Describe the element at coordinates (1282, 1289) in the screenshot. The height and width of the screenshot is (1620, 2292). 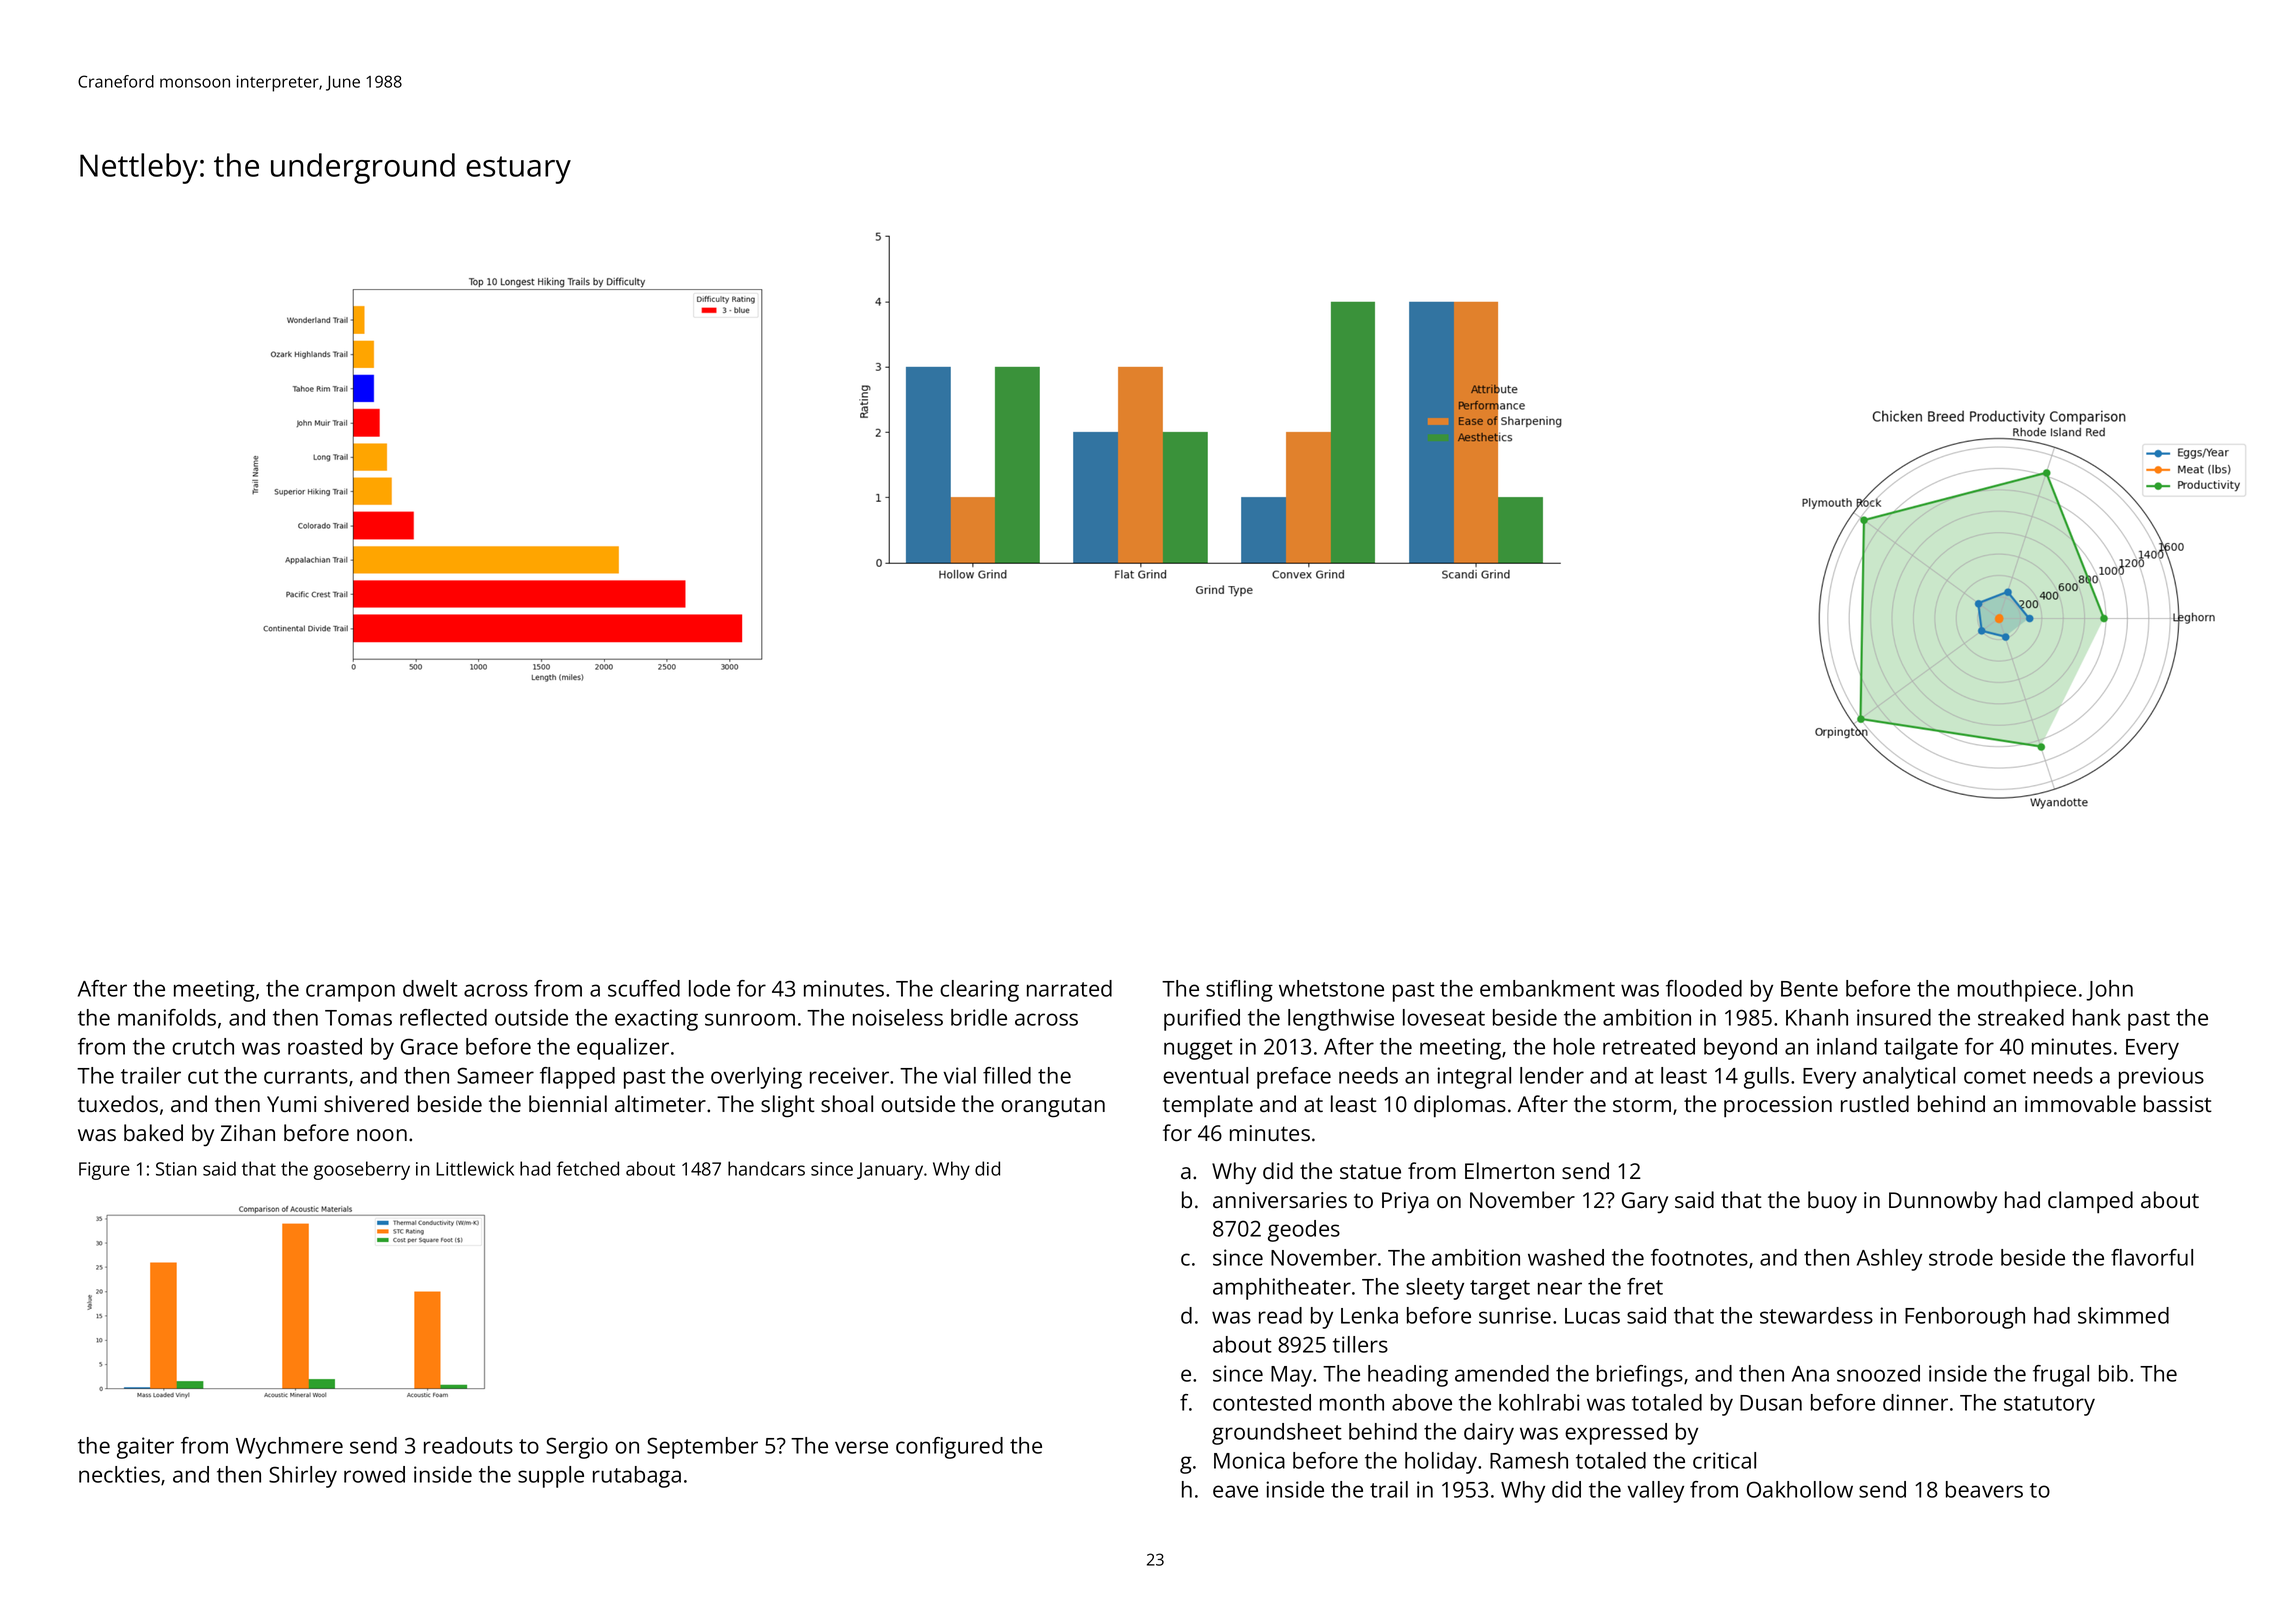
I see `amphitheater` at that location.
